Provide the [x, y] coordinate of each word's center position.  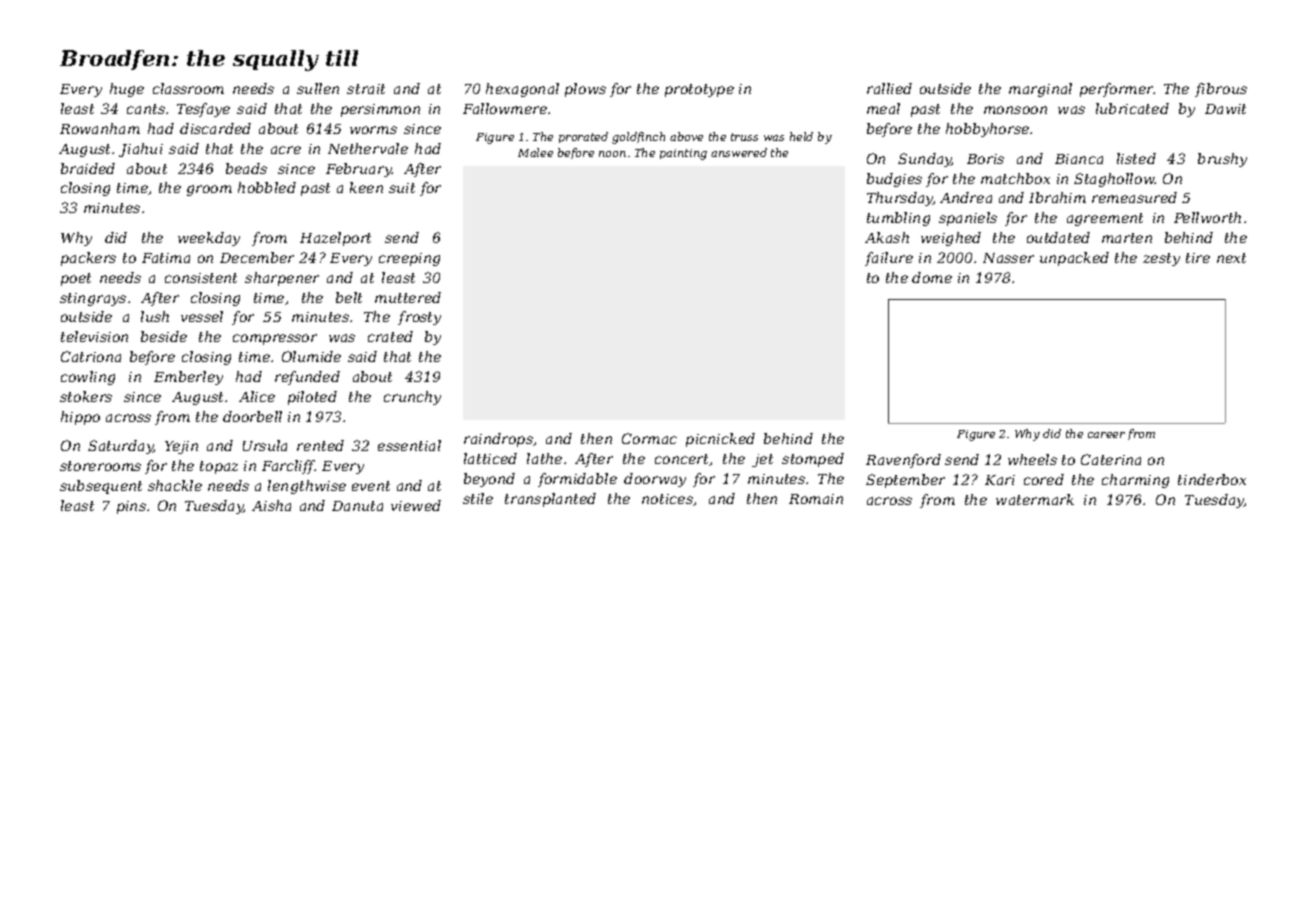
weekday [209, 239]
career [1106, 435]
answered [739, 152]
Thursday [900, 199]
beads [246, 168]
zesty [1161, 259]
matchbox [1015, 178]
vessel [202, 316]
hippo [80, 418]
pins [131, 507]
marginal [1040, 90]
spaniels [968, 219]
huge [127, 90]
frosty [419, 318]
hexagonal [522, 90]
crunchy [412, 398]
